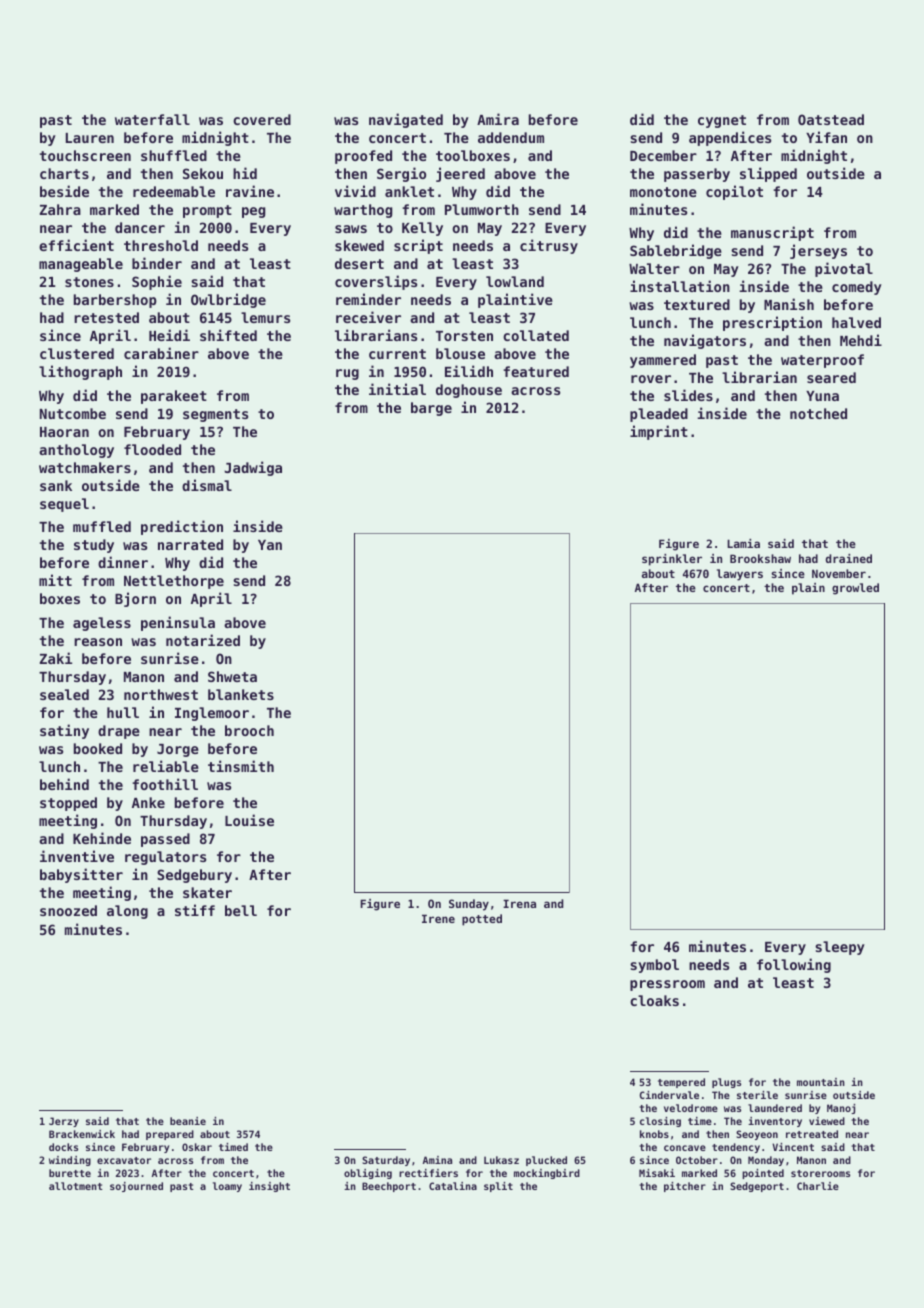 The height and width of the screenshot is (1308, 924). What do you see at coordinates (464, 336) in the screenshot?
I see `Torsten` at bounding box center [464, 336].
